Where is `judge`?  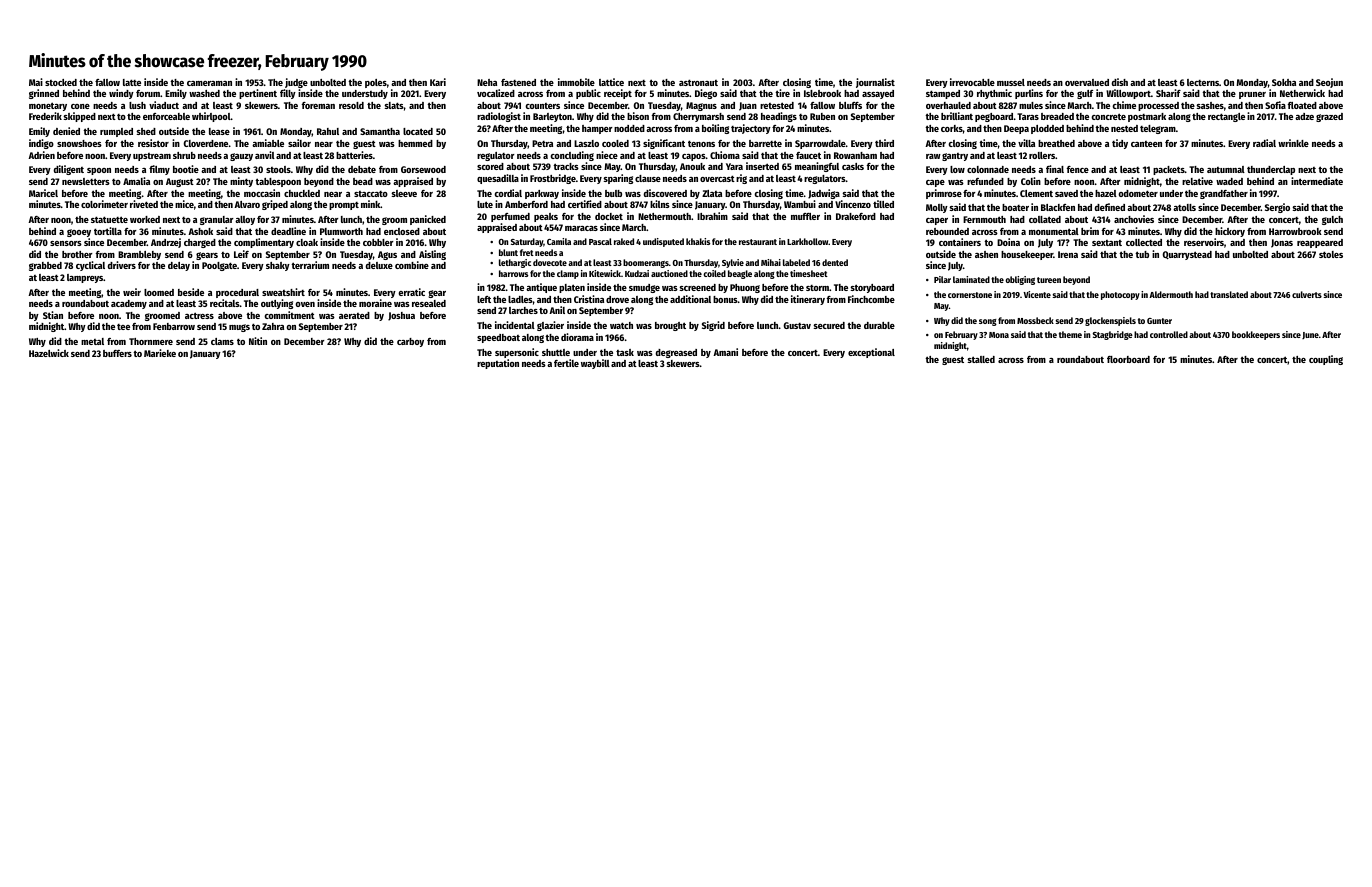 judge is located at coordinates (296, 83).
